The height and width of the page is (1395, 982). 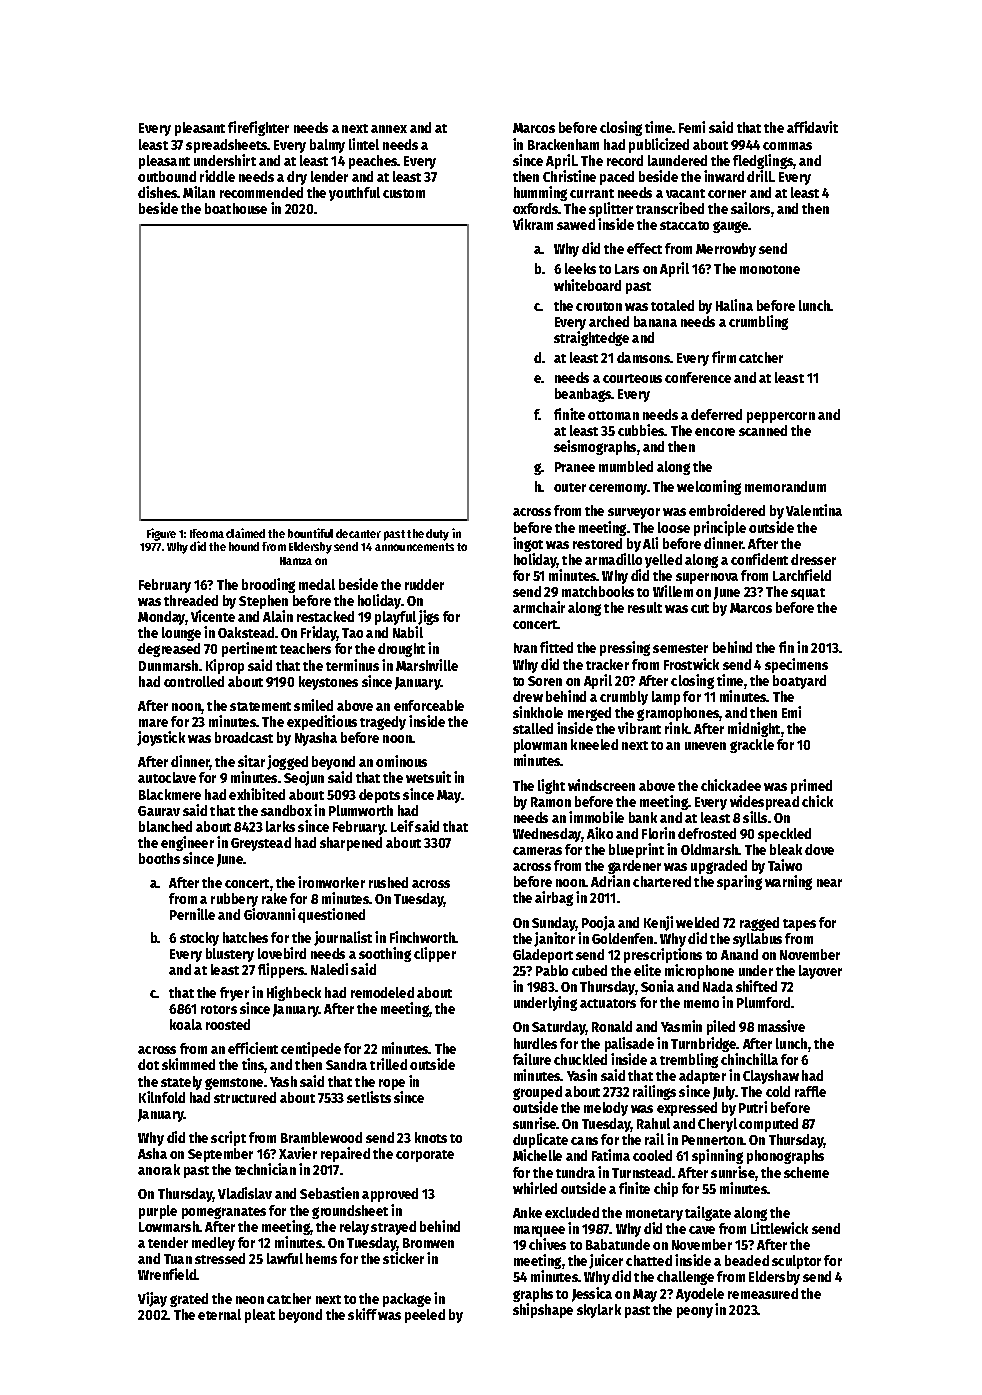 What do you see at coordinates (533, 224) in the page?
I see `Vikram` at bounding box center [533, 224].
